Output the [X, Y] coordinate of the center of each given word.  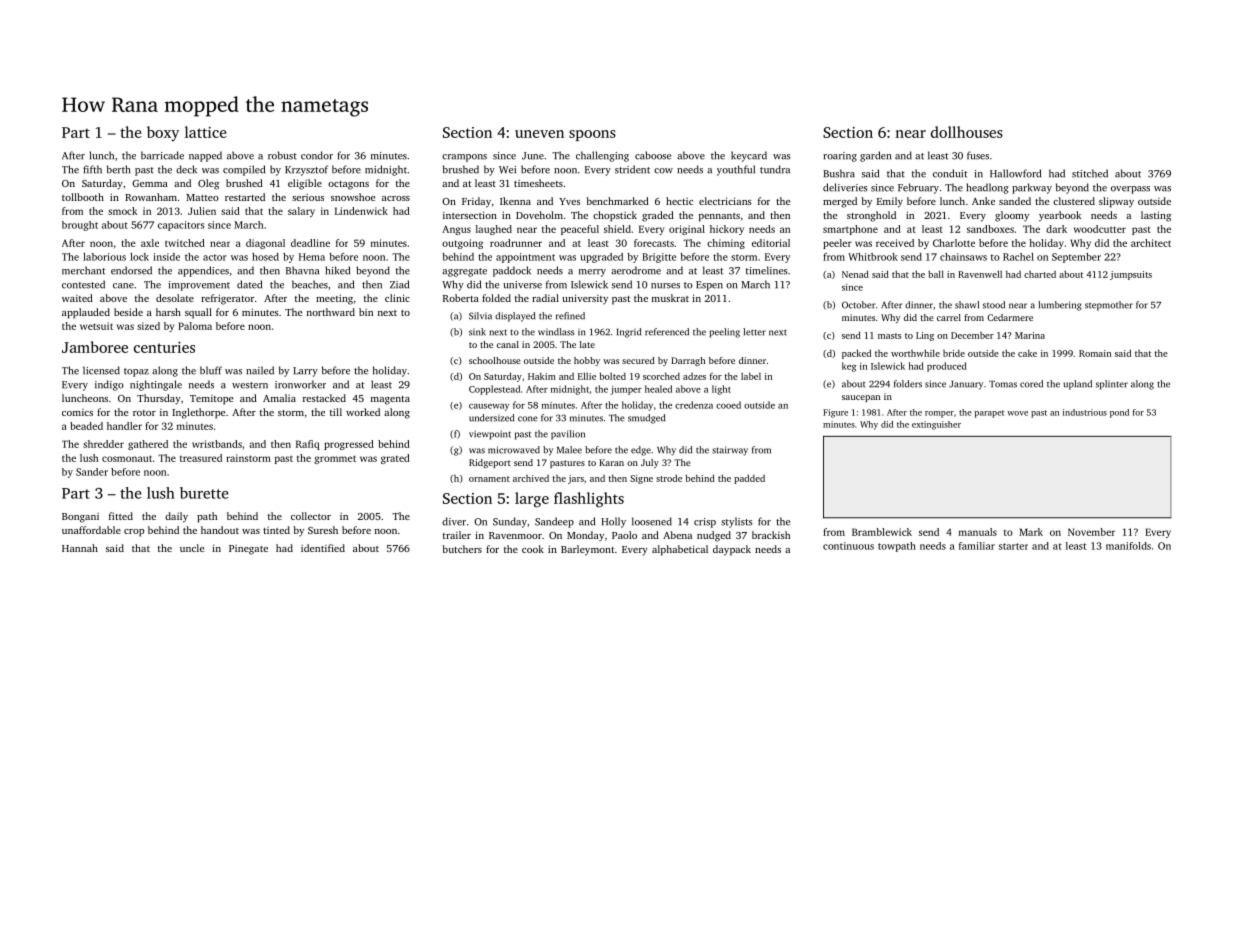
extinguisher [936, 425]
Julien [202, 211]
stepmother [1109, 306]
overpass [1130, 190]
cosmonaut [127, 458]
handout [220, 530]
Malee [569, 450]
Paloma [195, 326]
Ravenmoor [515, 535]
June [533, 156]
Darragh [688, 361]
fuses [978, 155]
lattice [206, 132]
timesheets [538, 183]
